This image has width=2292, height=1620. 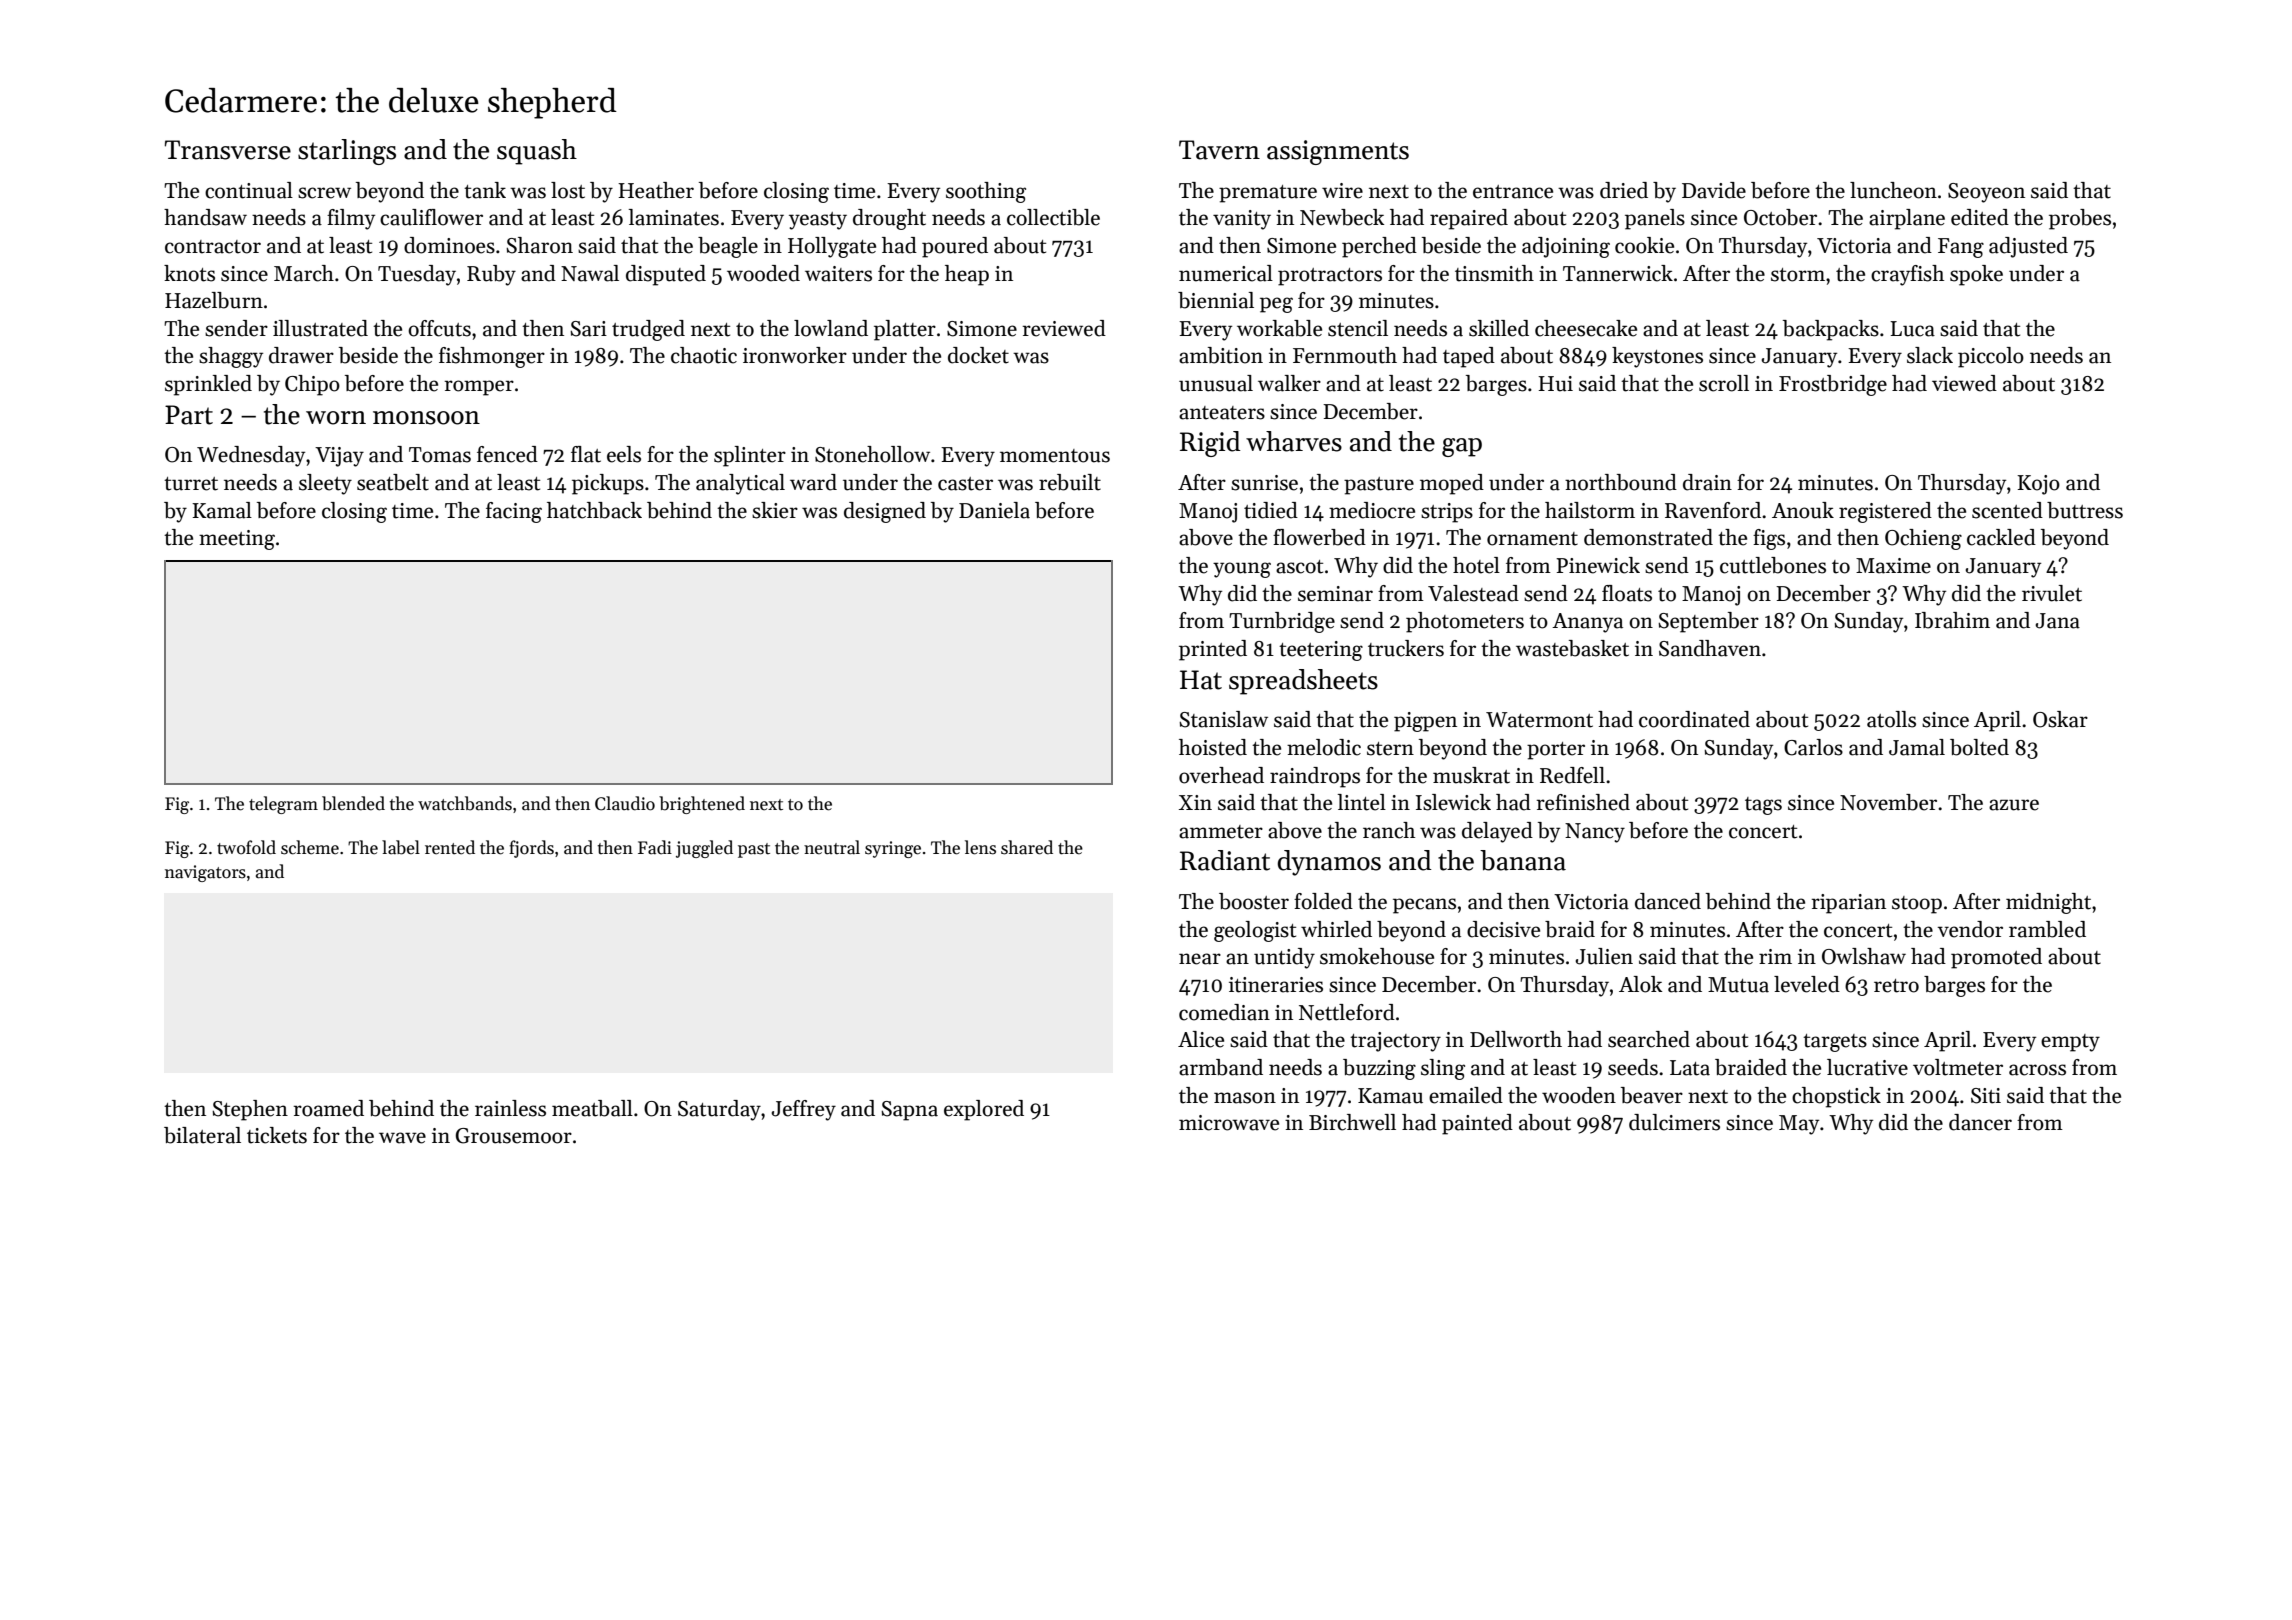 What do you see at coordinates (301, 355) in the image?
I see `drawer` at bounding box center [301, 355].
